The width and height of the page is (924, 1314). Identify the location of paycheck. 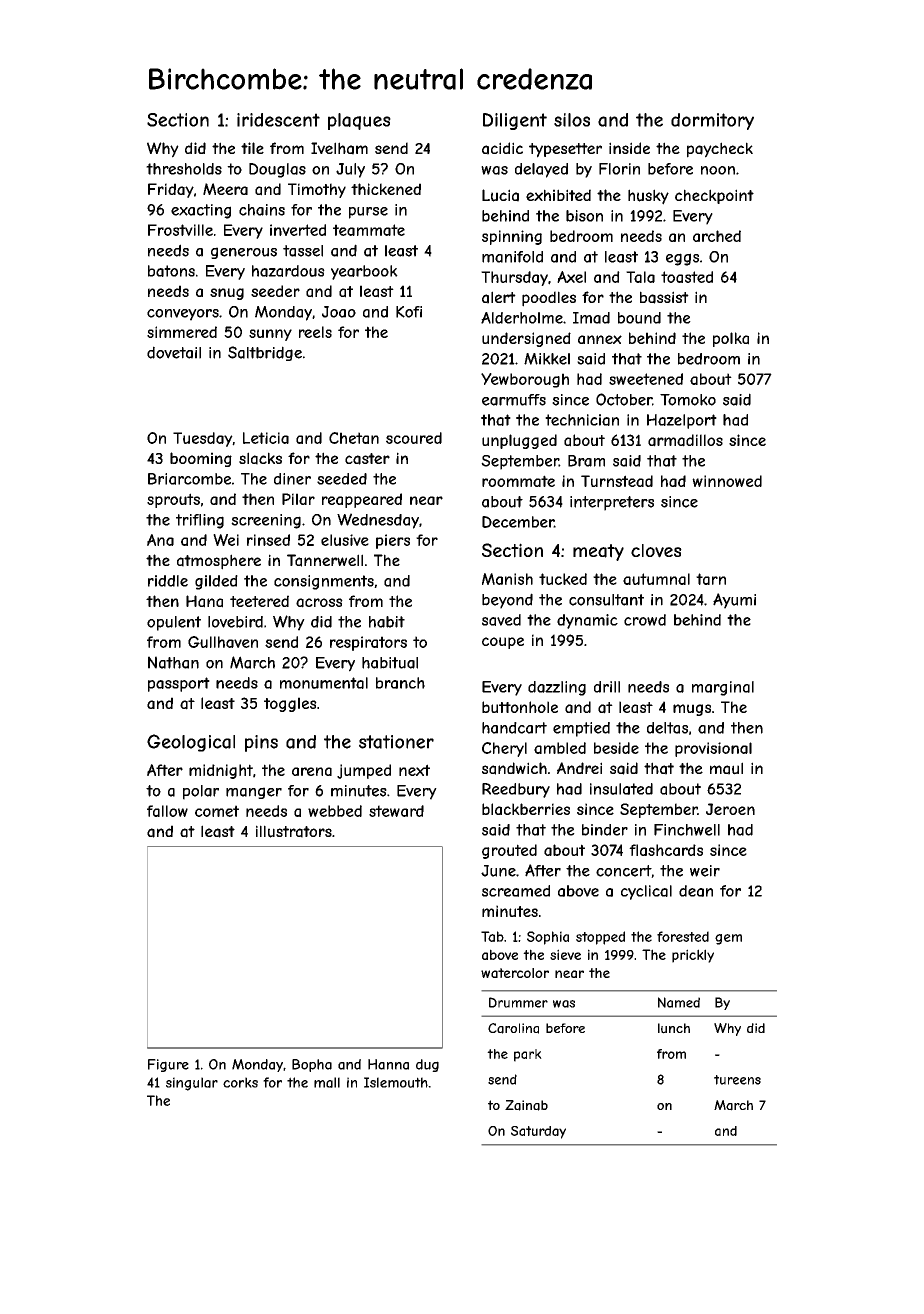
(720, 150).
